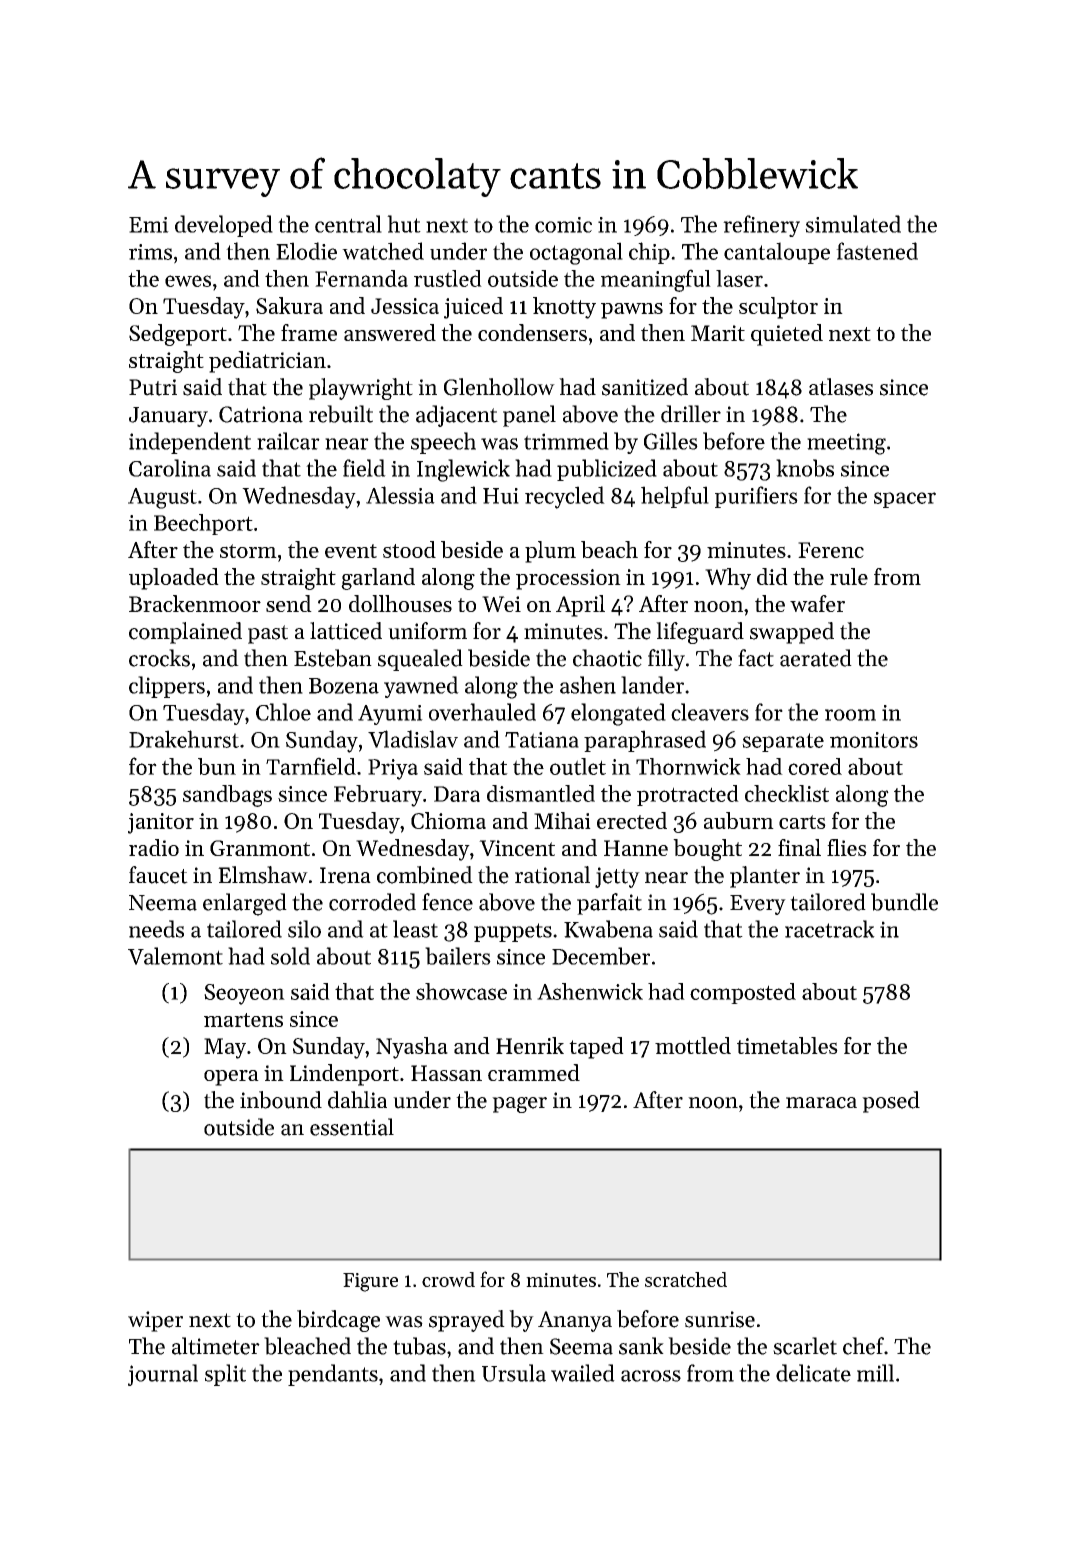 The image size is (1070, 1550). Describe the element at coordinates (761, 226) in the screenshot. I see `refinery` at that location.
